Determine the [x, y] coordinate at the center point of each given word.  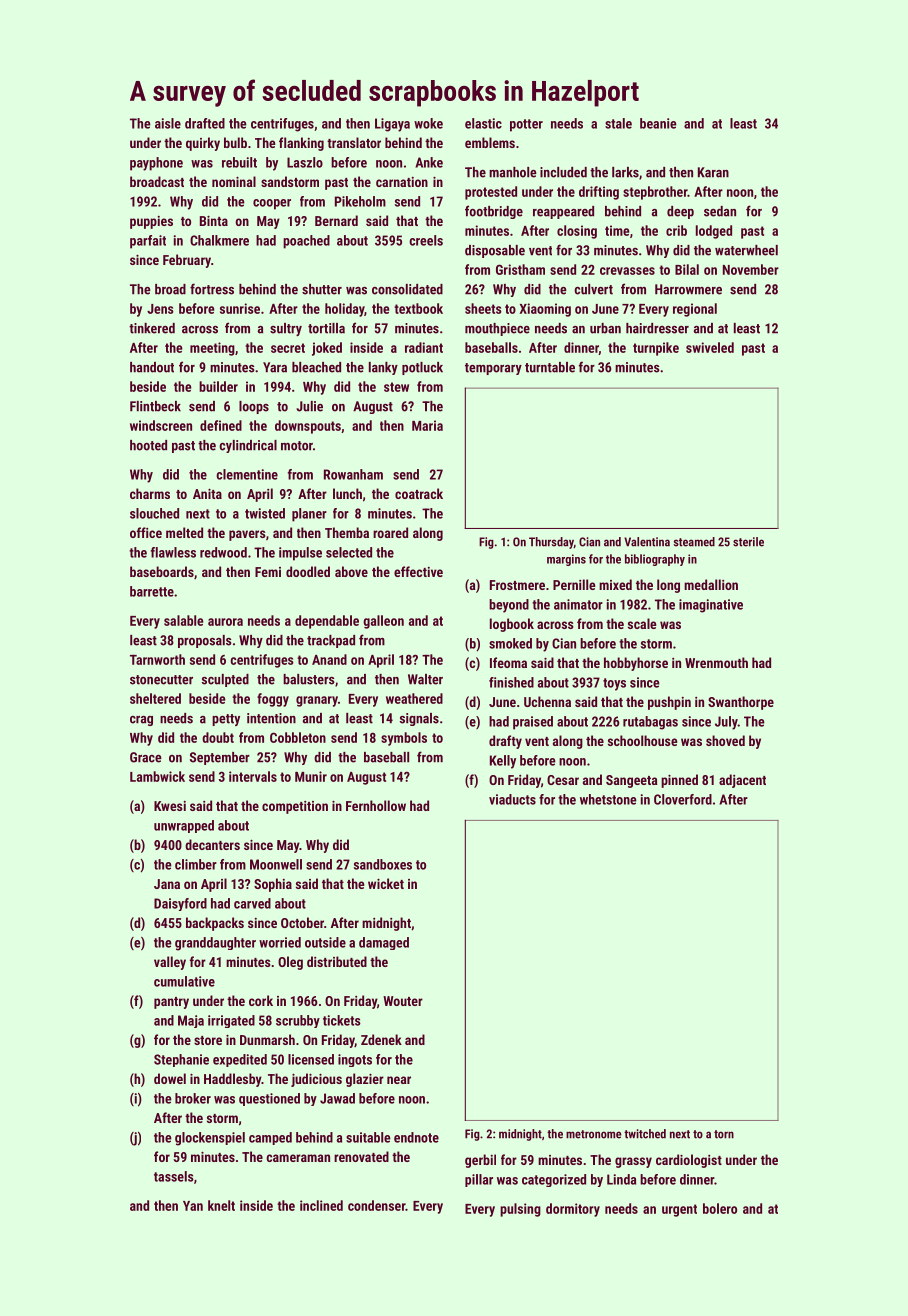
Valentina [647, 542]
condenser [377, 1205]
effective [418, 571]
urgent [679, 1210]
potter [526, 125]
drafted [205, 123]
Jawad [337, 1098]
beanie [658, 123]
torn [724, 1134]
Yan [193, 1206]
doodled [308, 571]
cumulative [184, 981]
